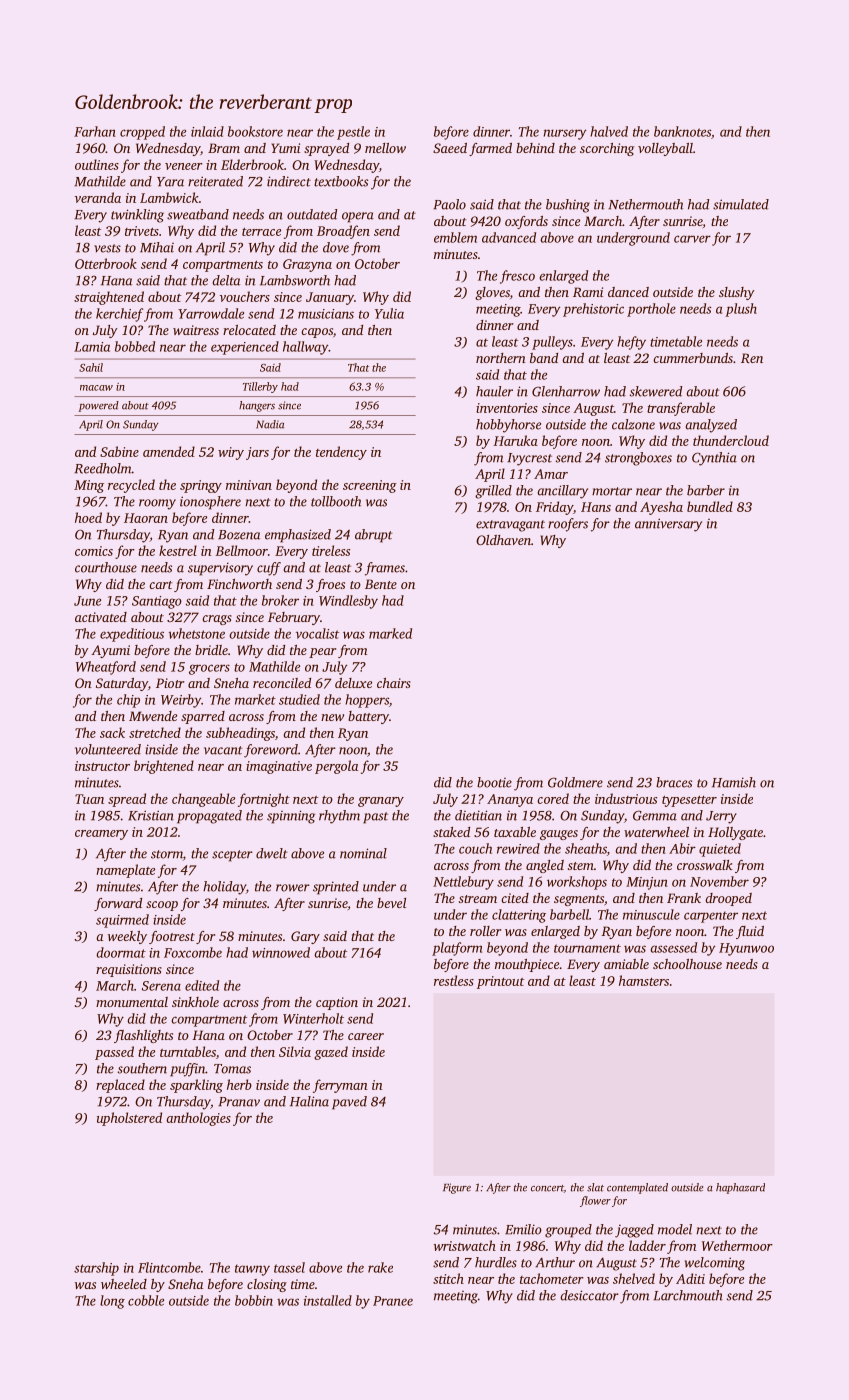 The height and width of the image is (1400, 849). What do you see at coordinates (737, 1245) in the image?
I see `Wethermoor` at bounding box center [737, 1245].
